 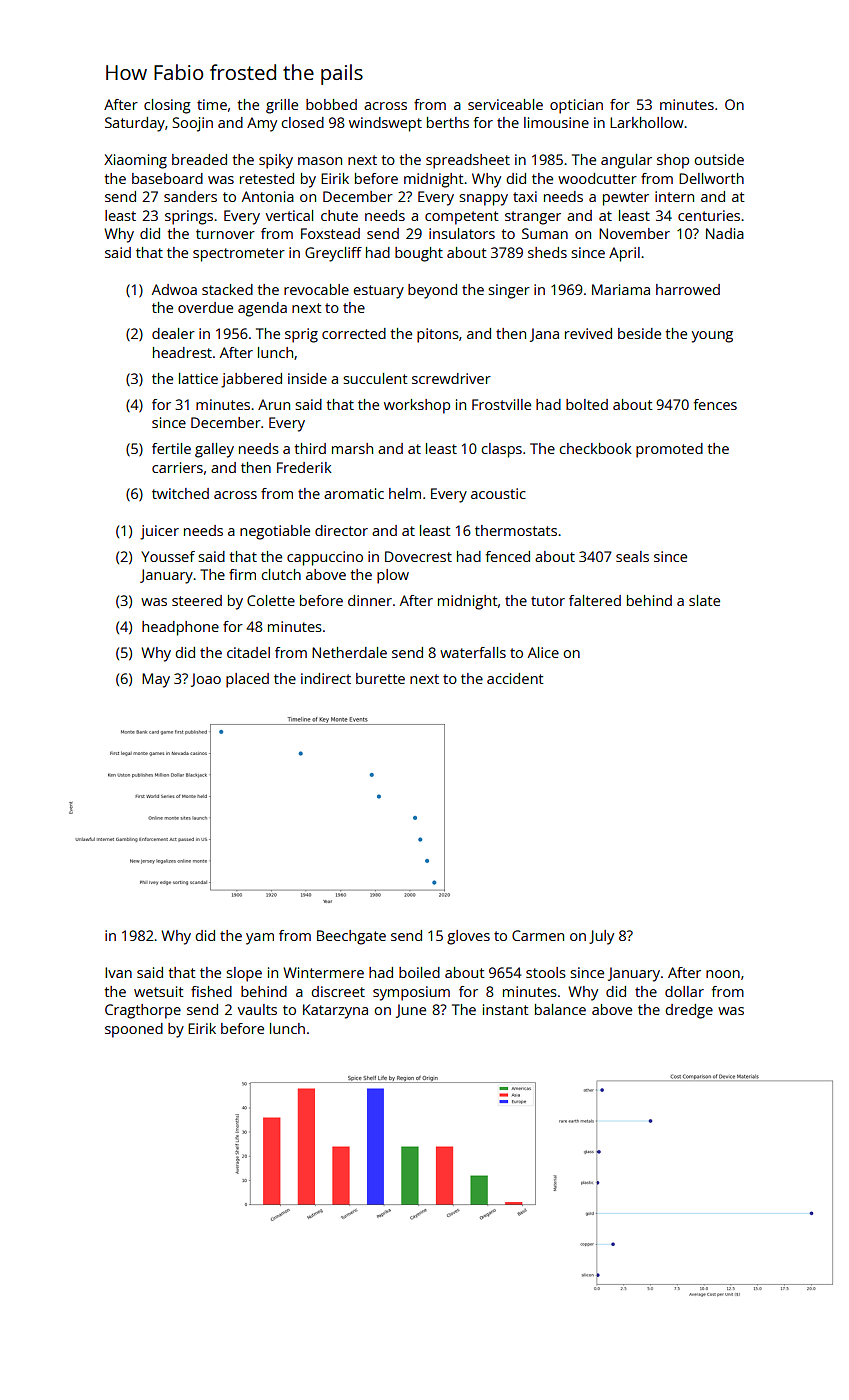 What do you see at coordinates (715, 404) in the page?
I see `fences` at bounding box center [715, 404].
